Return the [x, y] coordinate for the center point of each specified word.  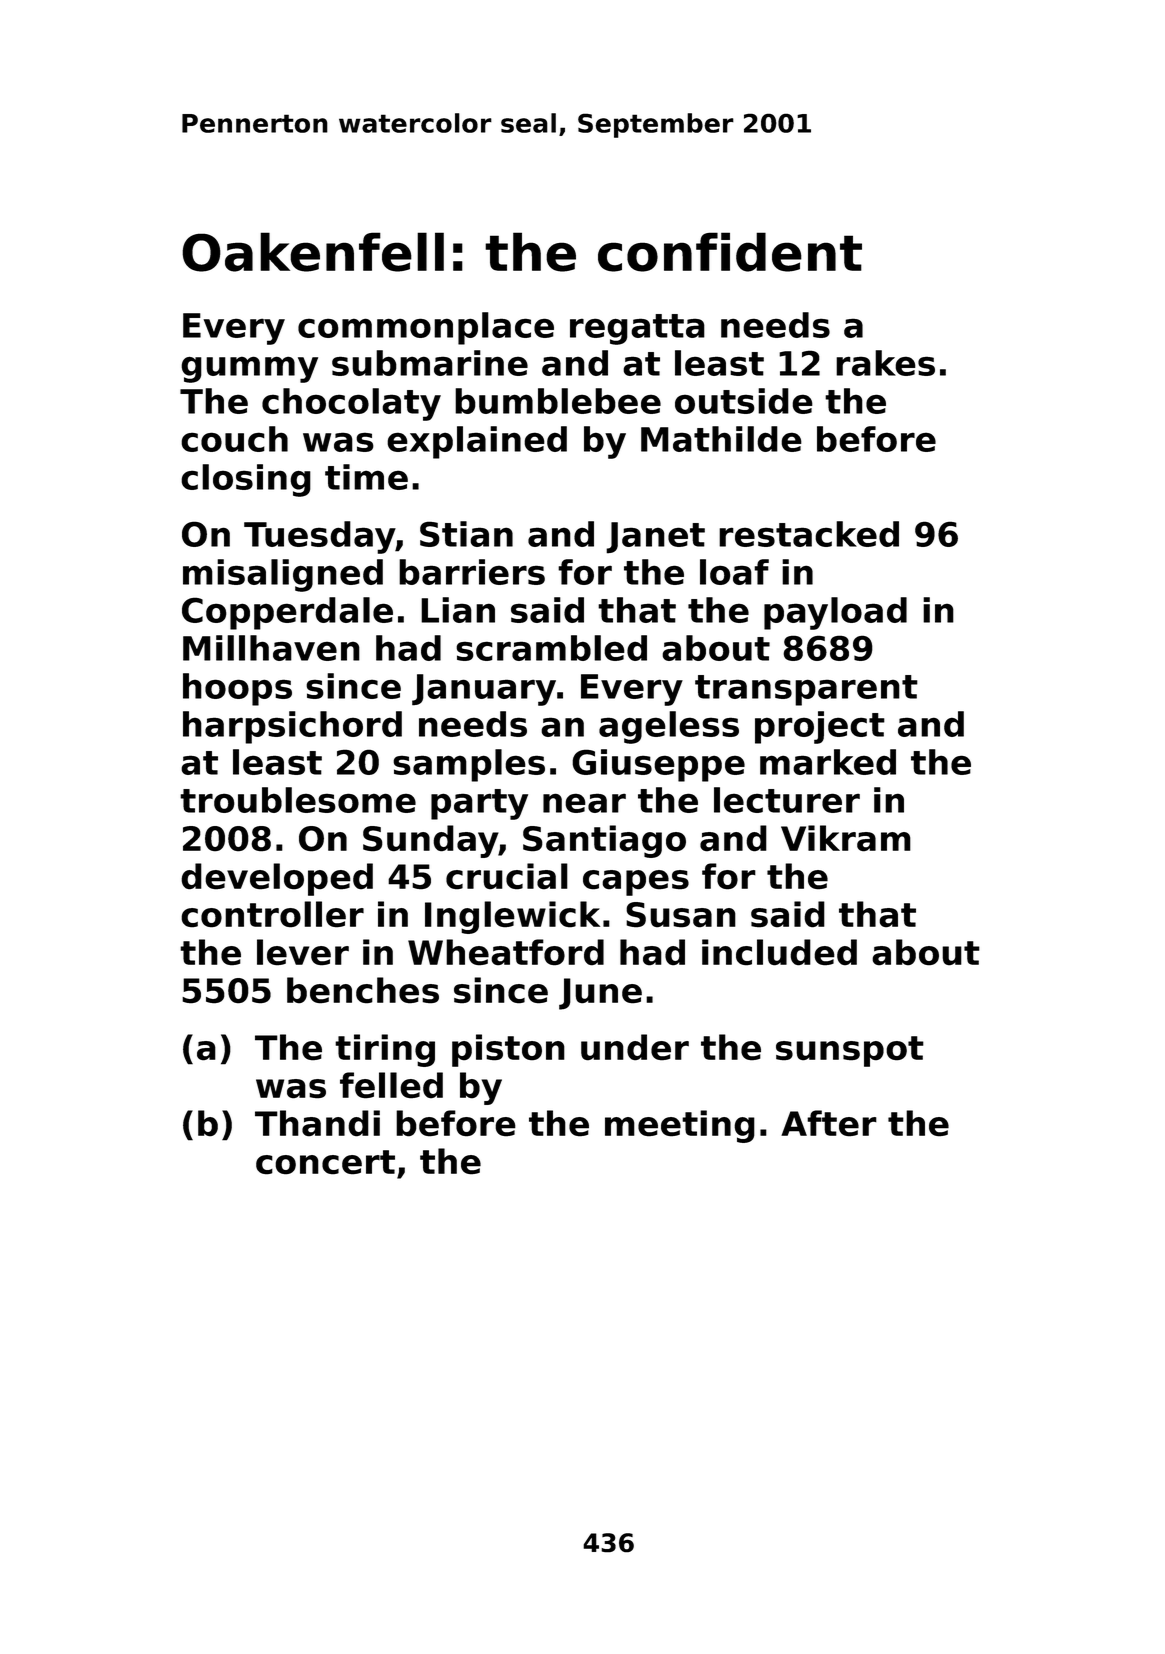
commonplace [426, 328]
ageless [669, 727]
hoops [237, 689]
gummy [249, 369]
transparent [806, 690]
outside [744, 401]
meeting [680, 1126]
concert [325, 1162]
